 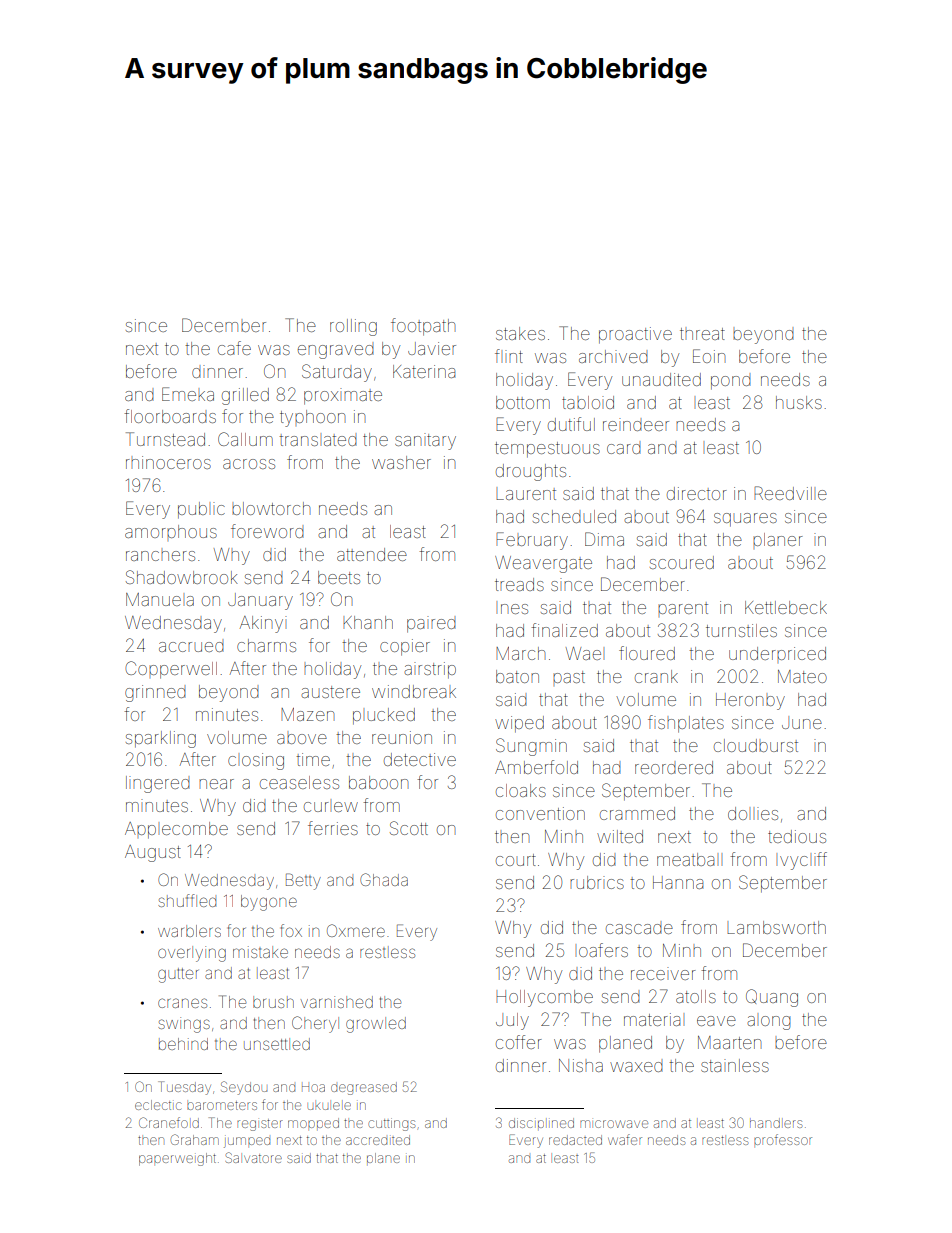 I want to click on cafe, so click(x=234, y=348).
